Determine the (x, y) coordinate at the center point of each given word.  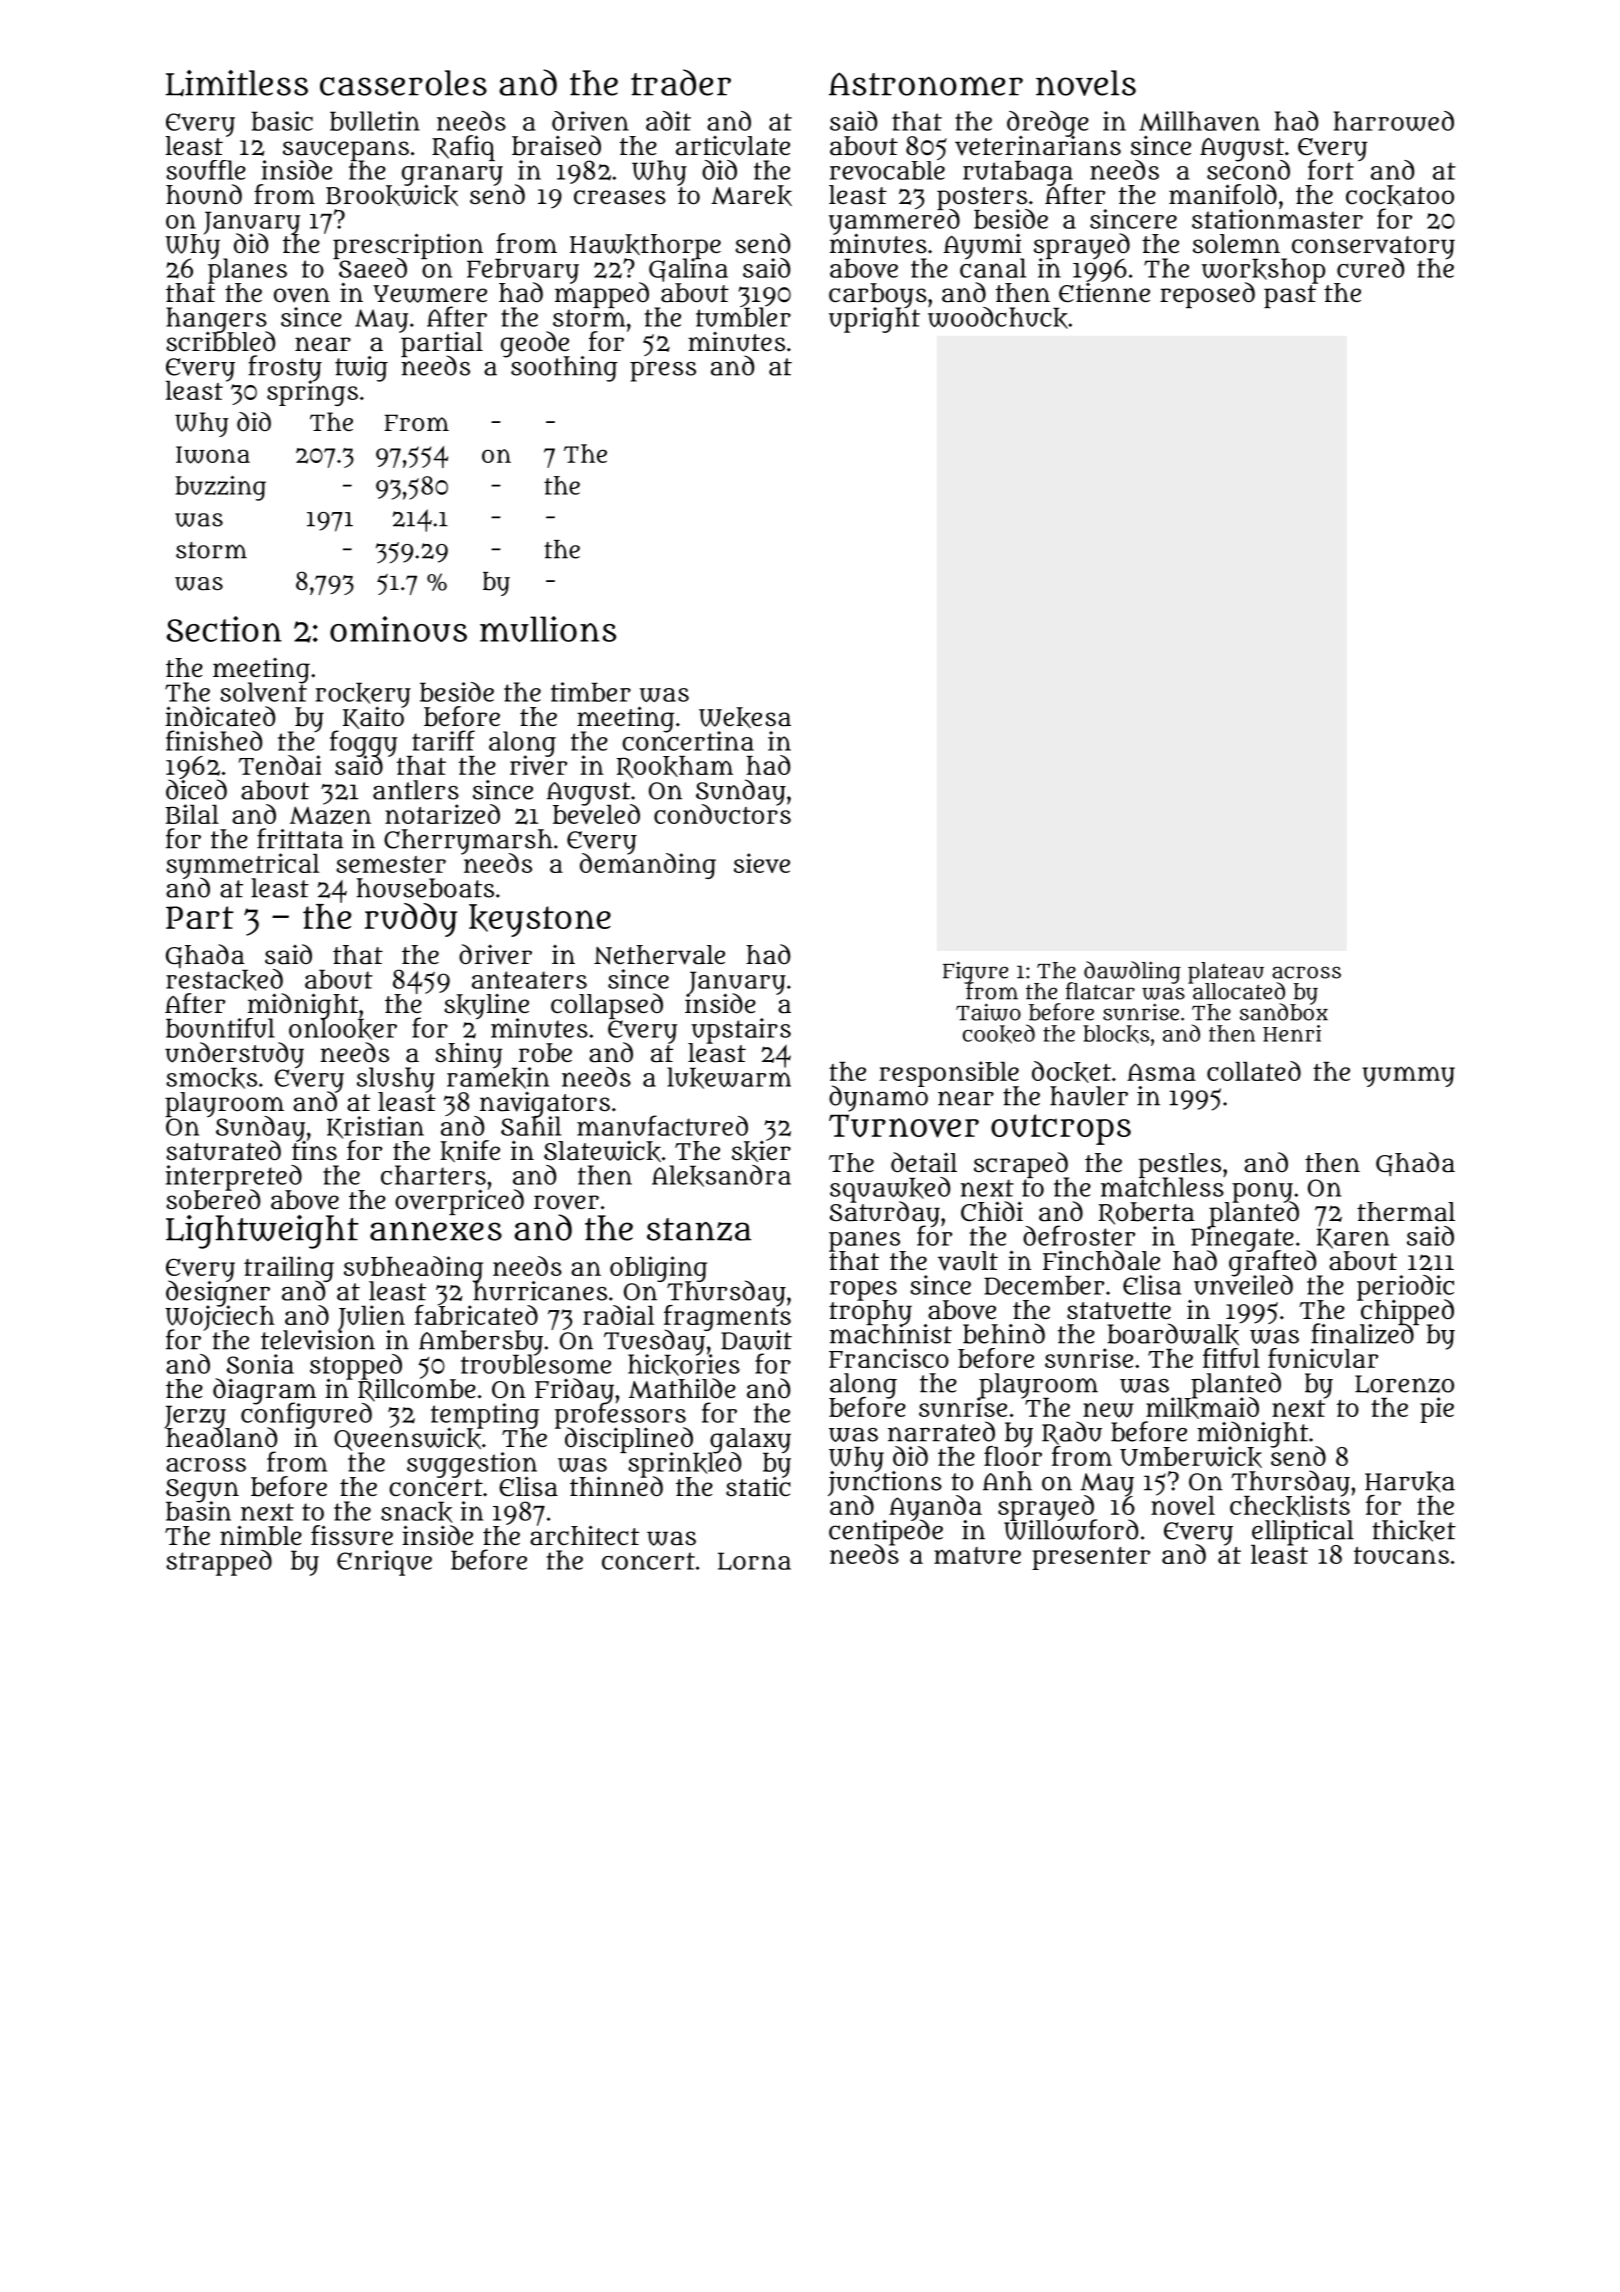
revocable (887, 170)
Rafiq (463, 148)
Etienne (1104, 293)
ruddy (411, 920)
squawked (890, 1189)
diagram (264, 1391)
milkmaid (1202, 1408)
